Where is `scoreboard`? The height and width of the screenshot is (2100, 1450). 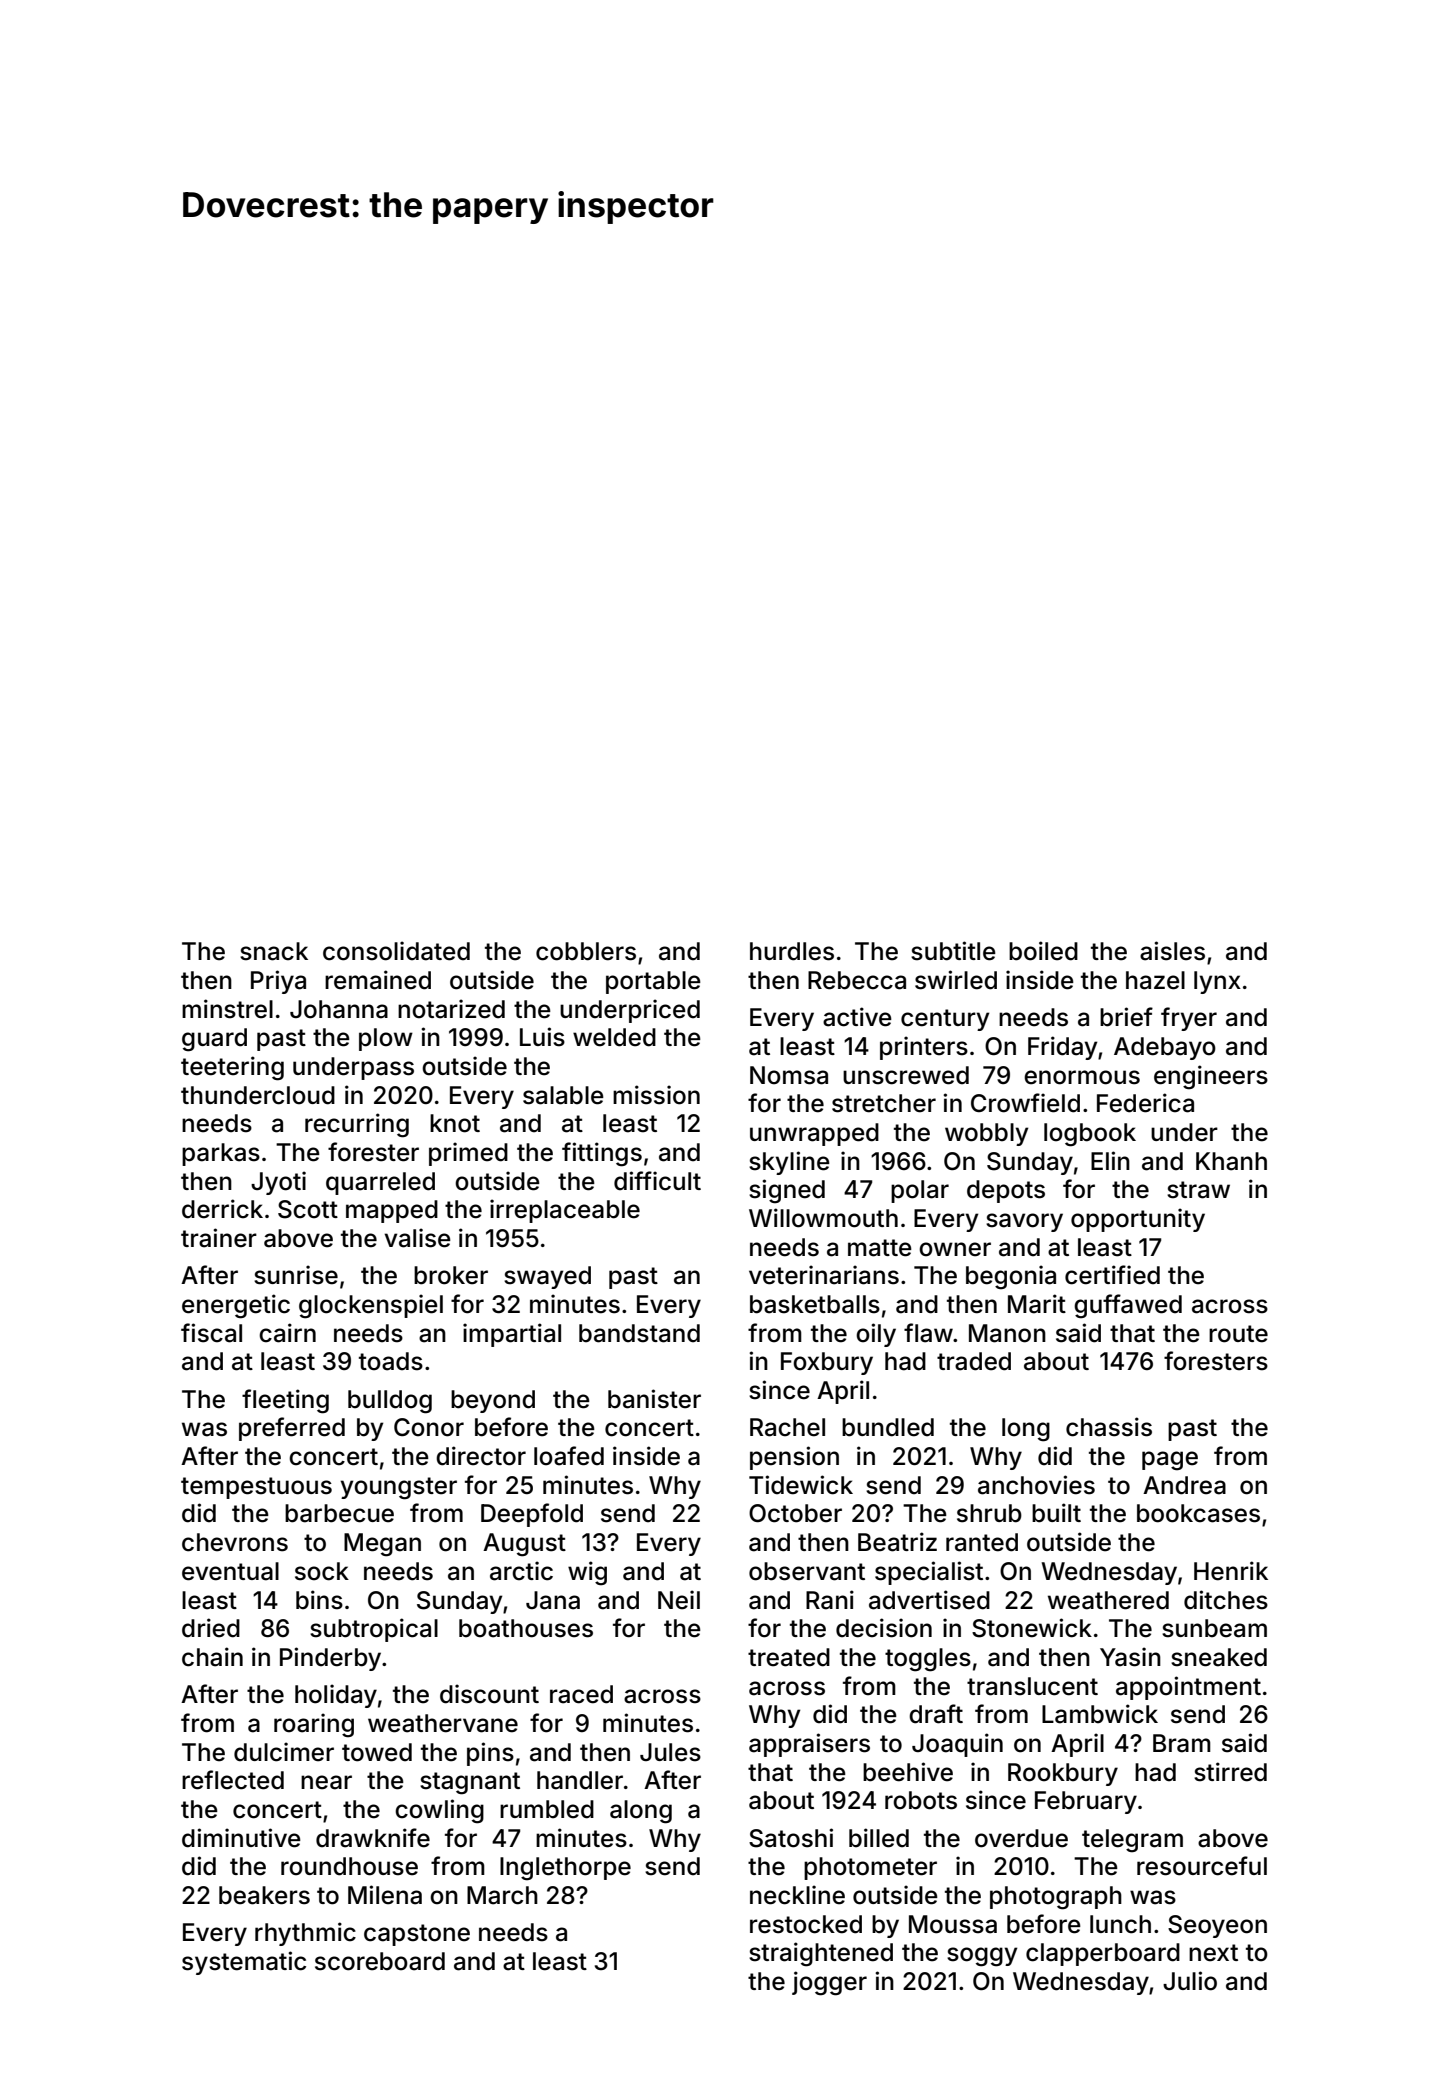
scoreboard is located at coordinates (380, 1961).
